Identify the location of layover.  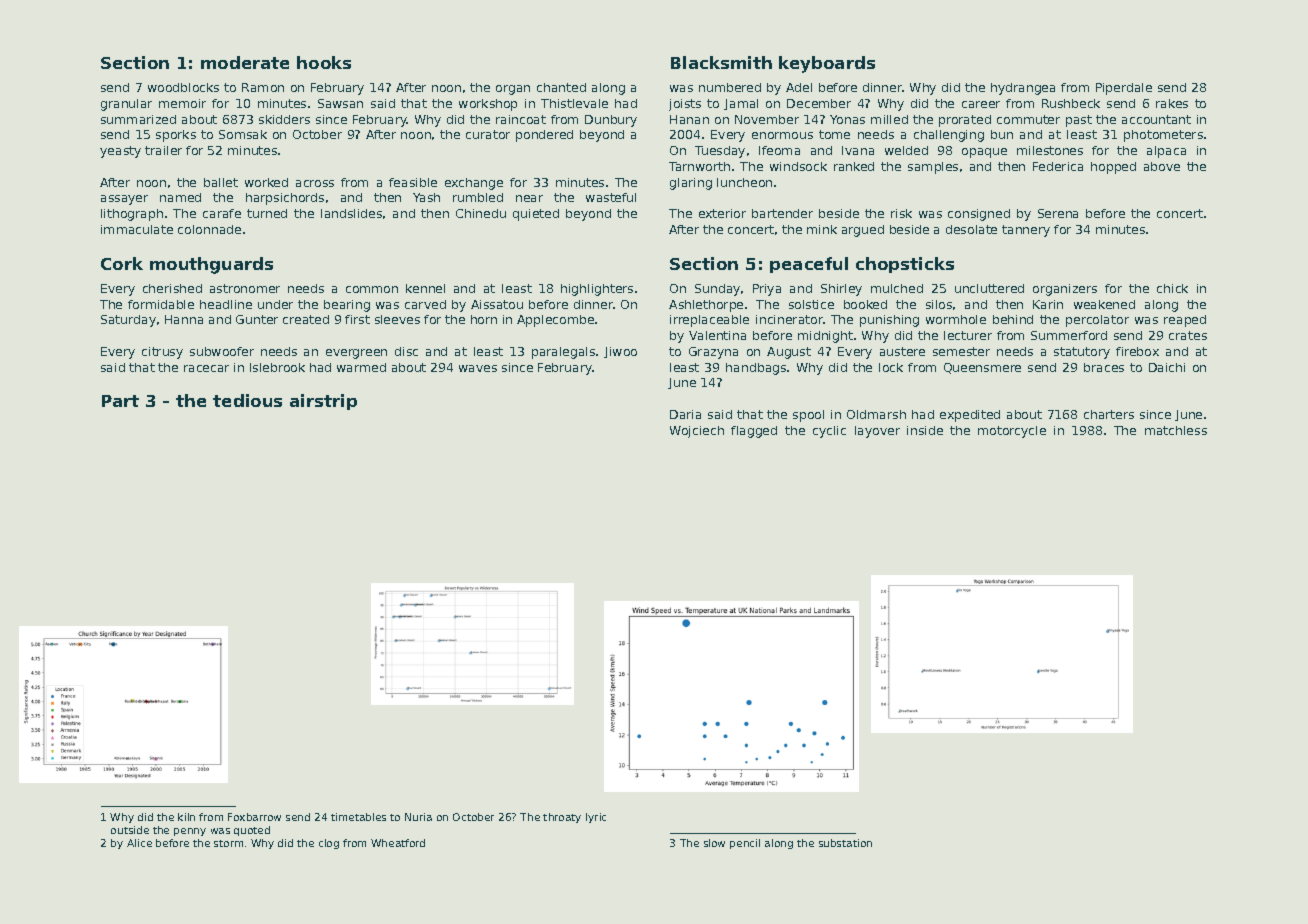
(877, 432).
